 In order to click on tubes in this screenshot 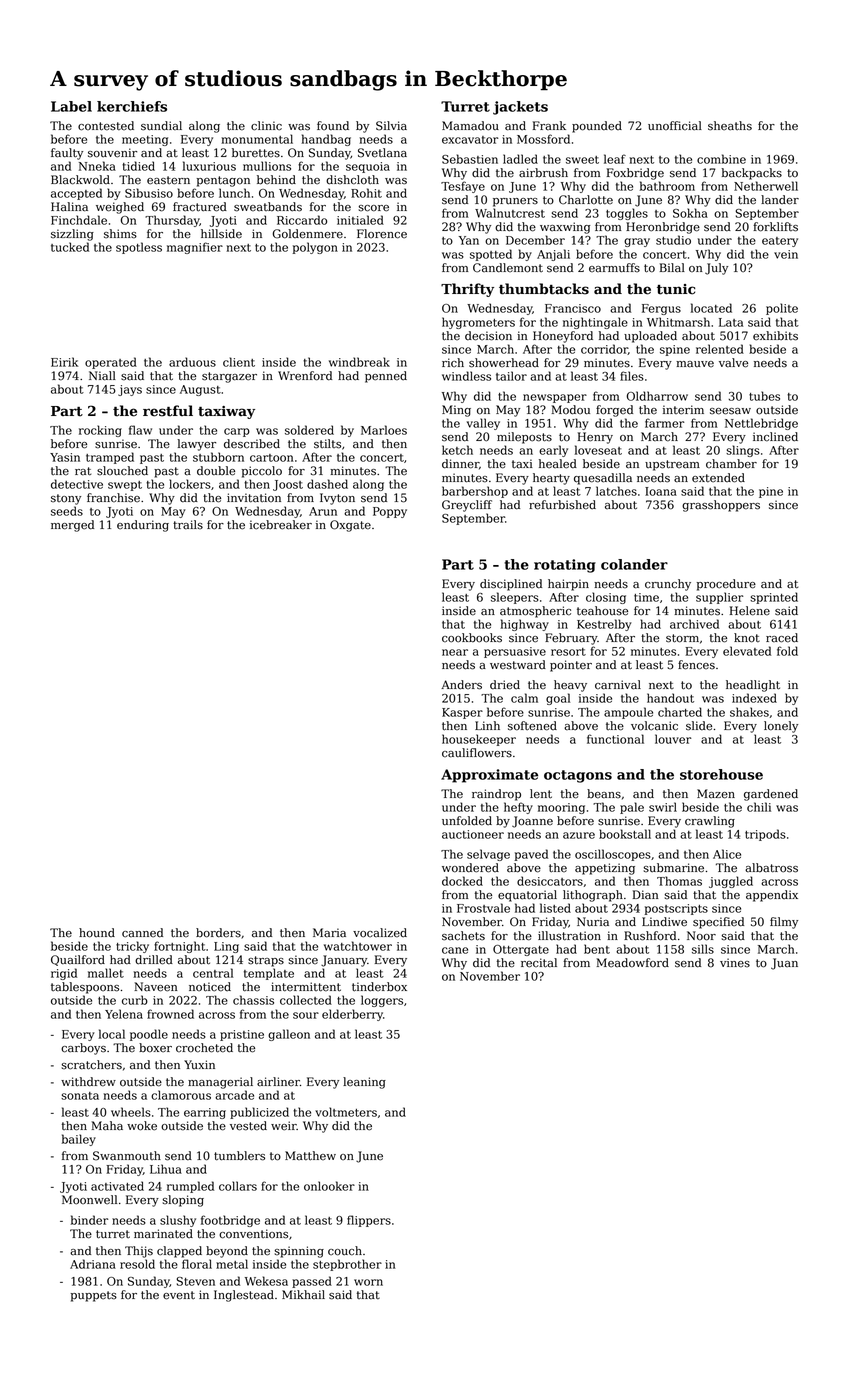, I will do `click(764, 396)`.
